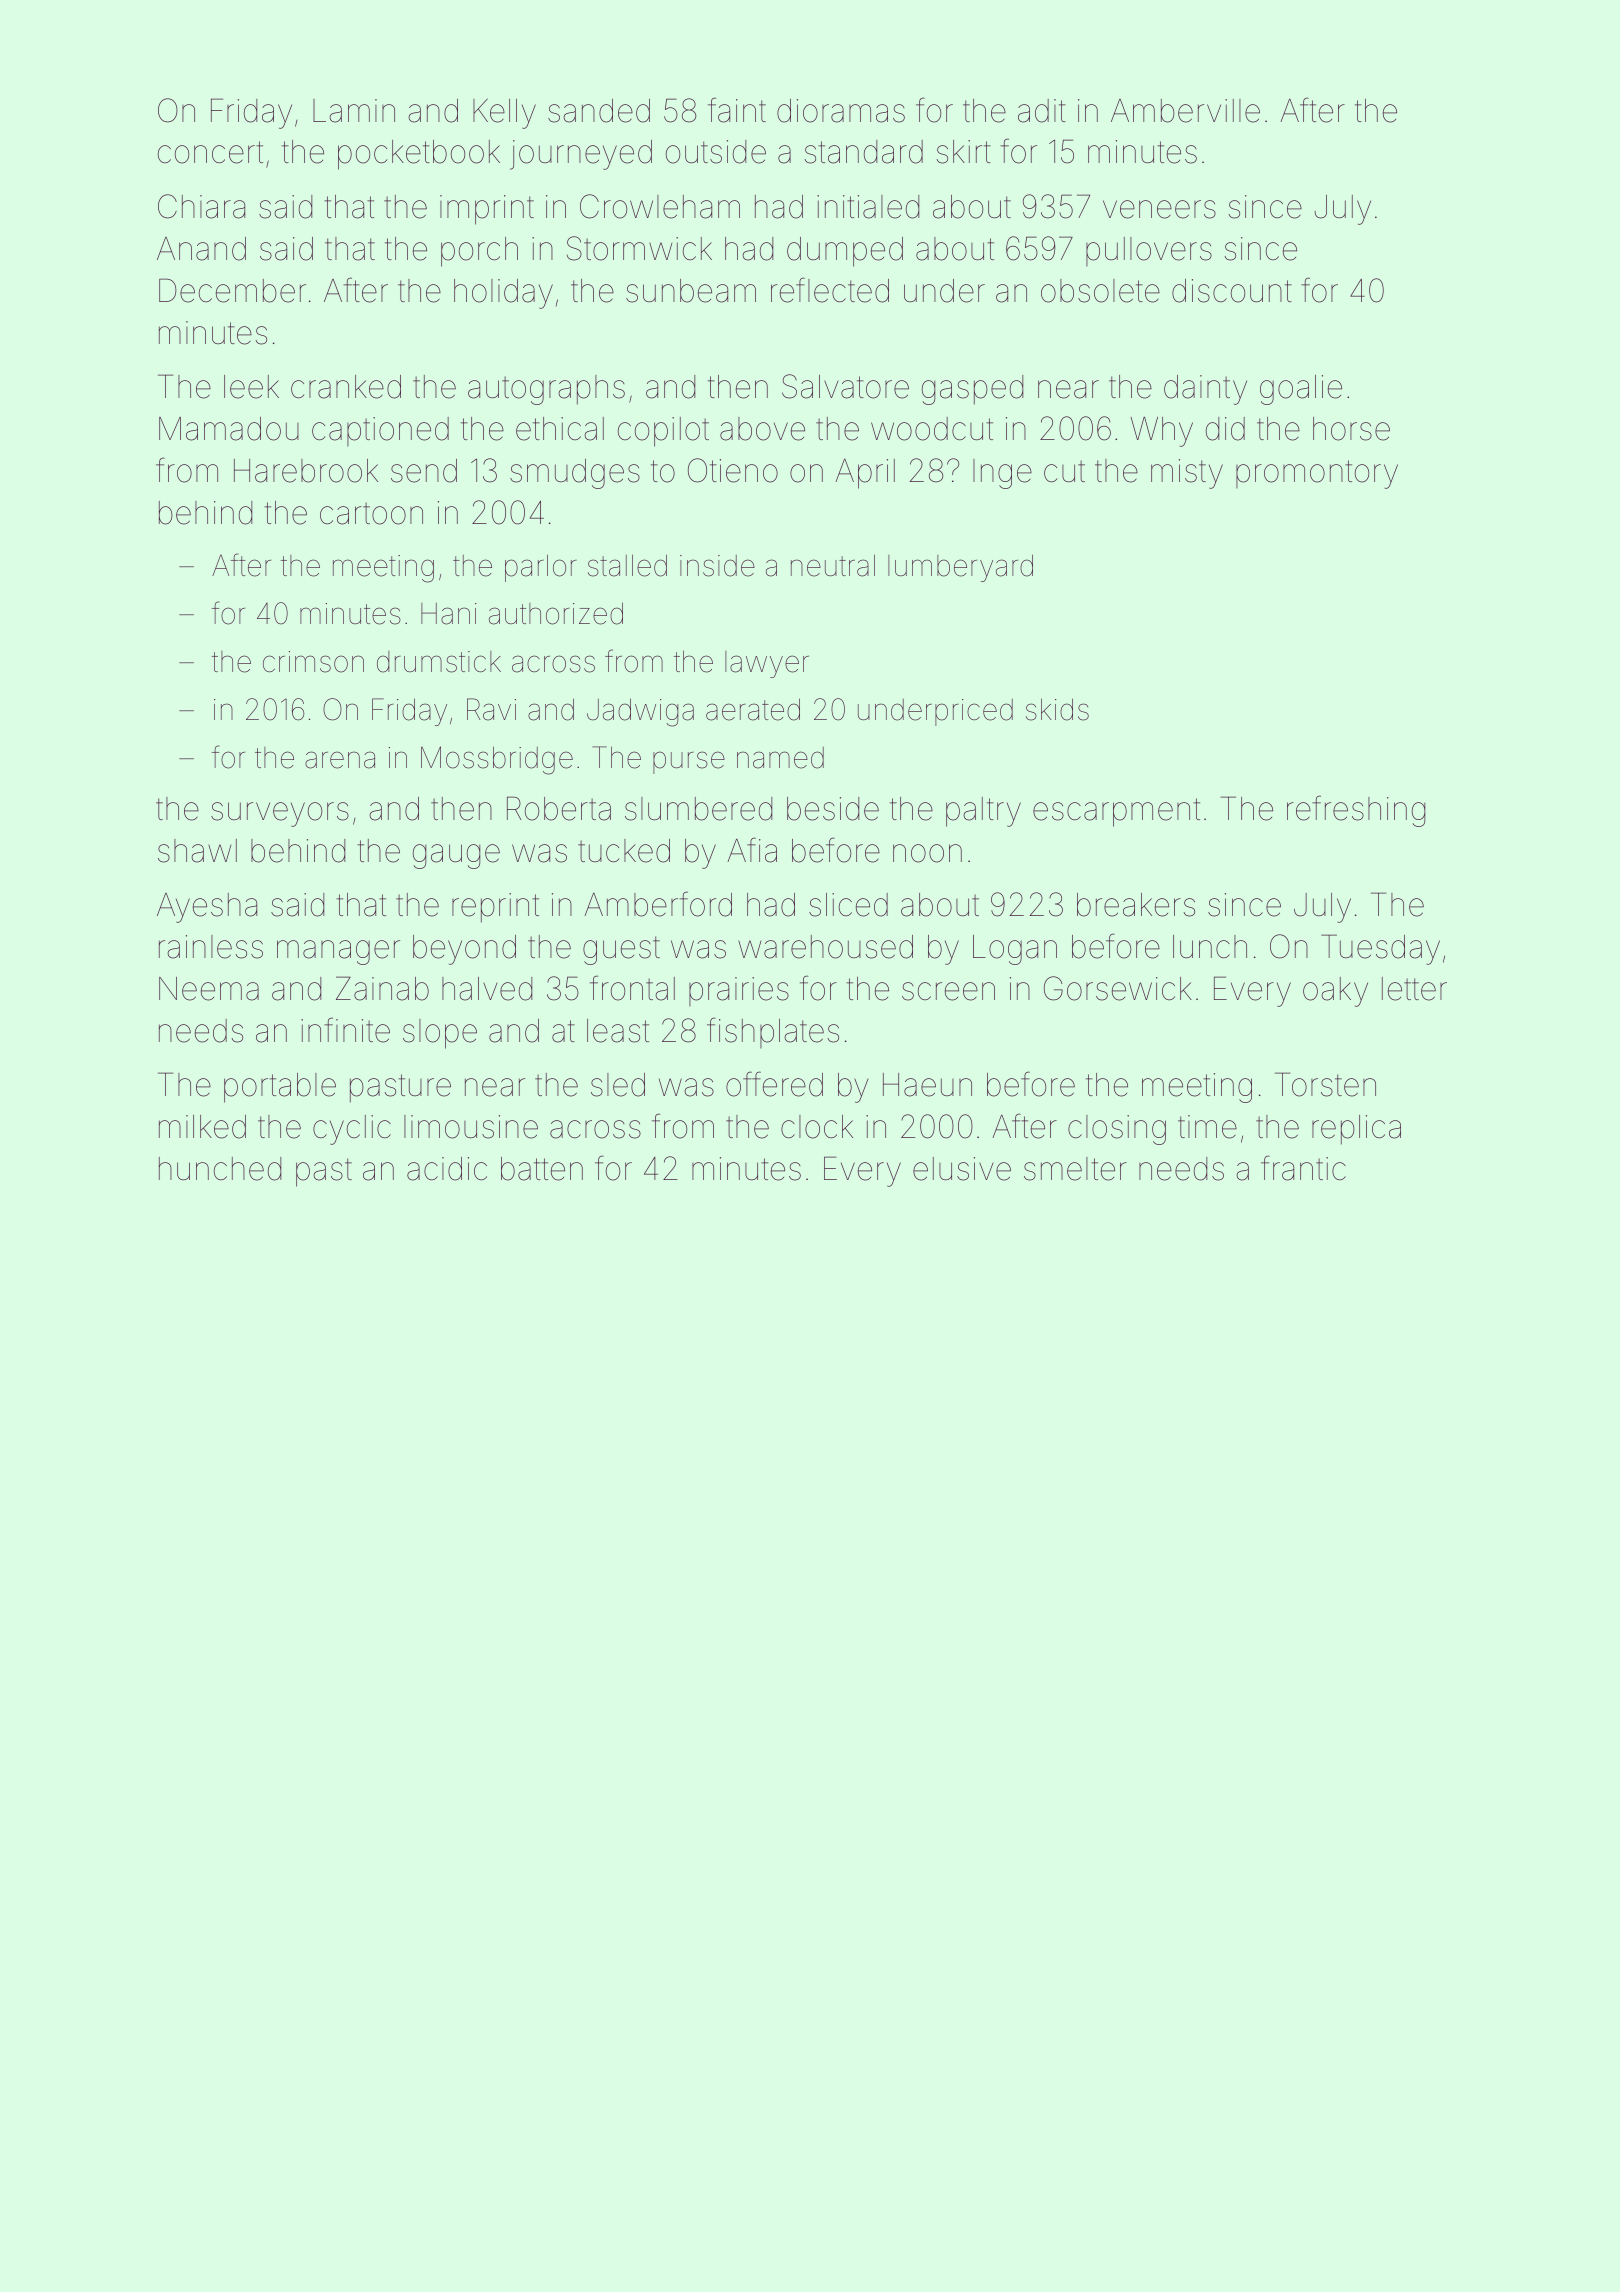 The height and width of the screenshot is (2292, 1620). I want to click on smelter, so click(1075, 1169).
